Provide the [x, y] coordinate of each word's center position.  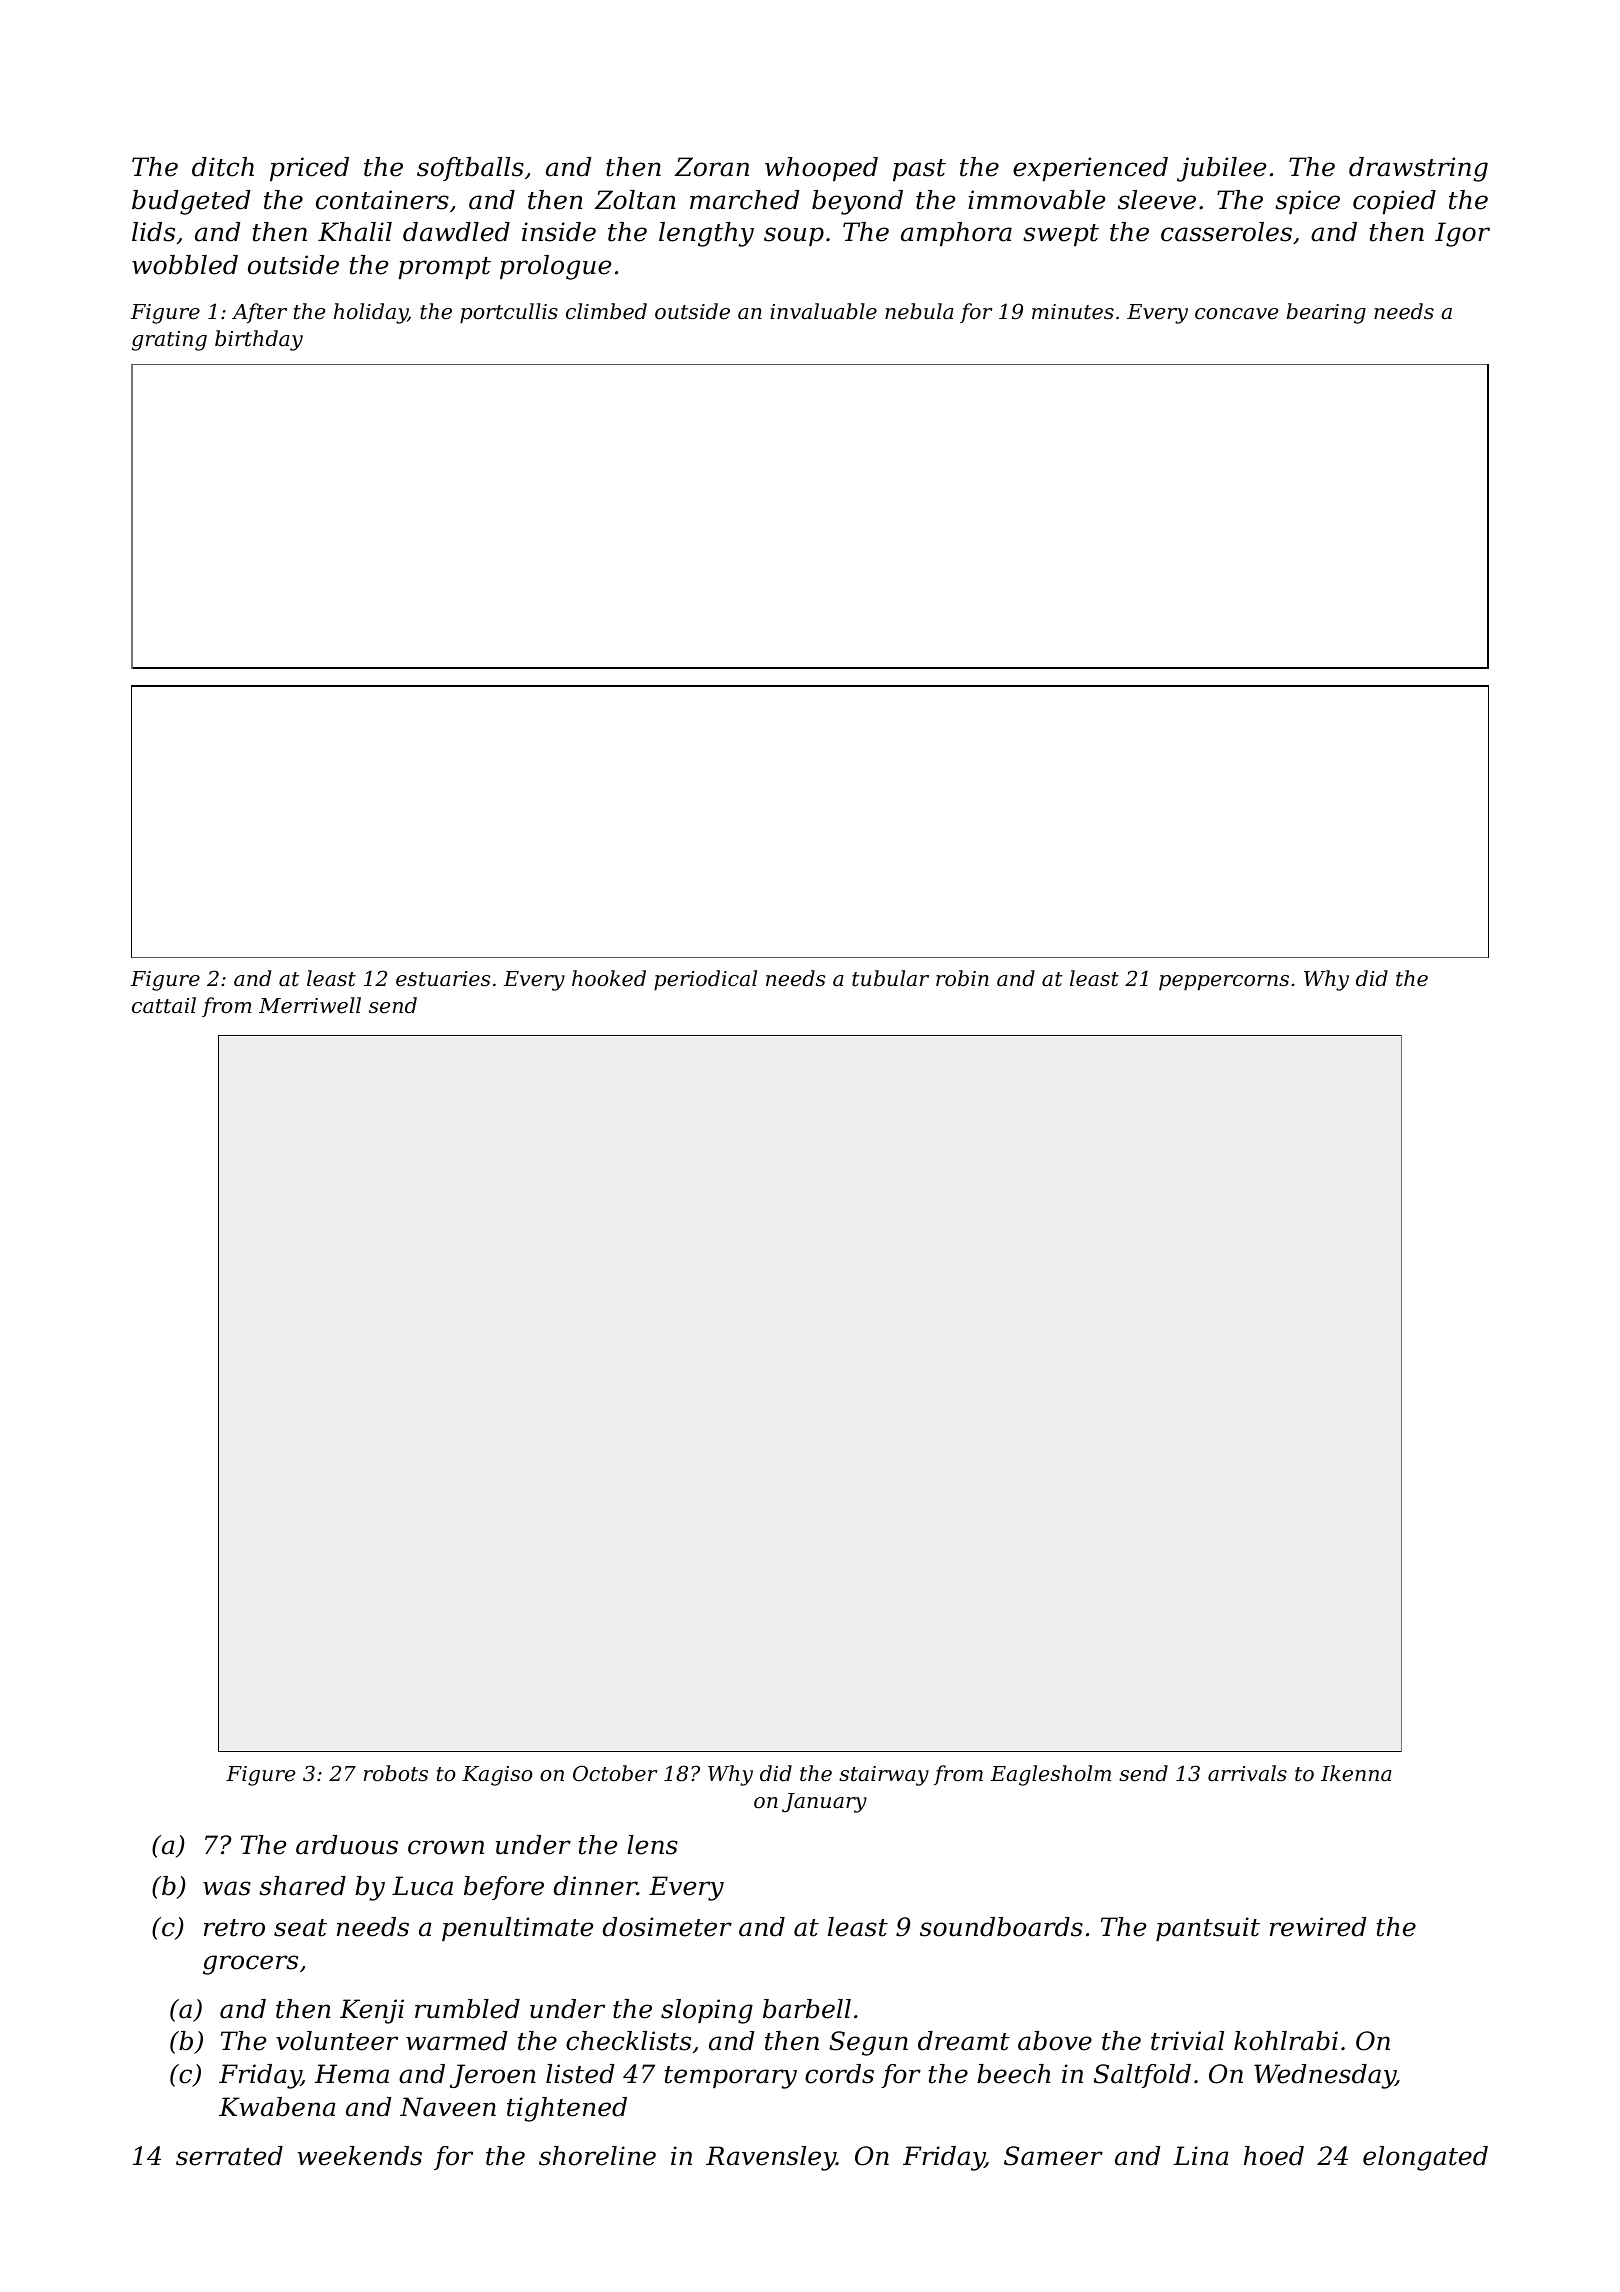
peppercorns [1224, 983]
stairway [884, 1776]
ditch [223, 167]
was [227, 1888]
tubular [890, 978]
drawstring [1418, 169]
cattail [164, 1005]
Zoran [711, 167]
